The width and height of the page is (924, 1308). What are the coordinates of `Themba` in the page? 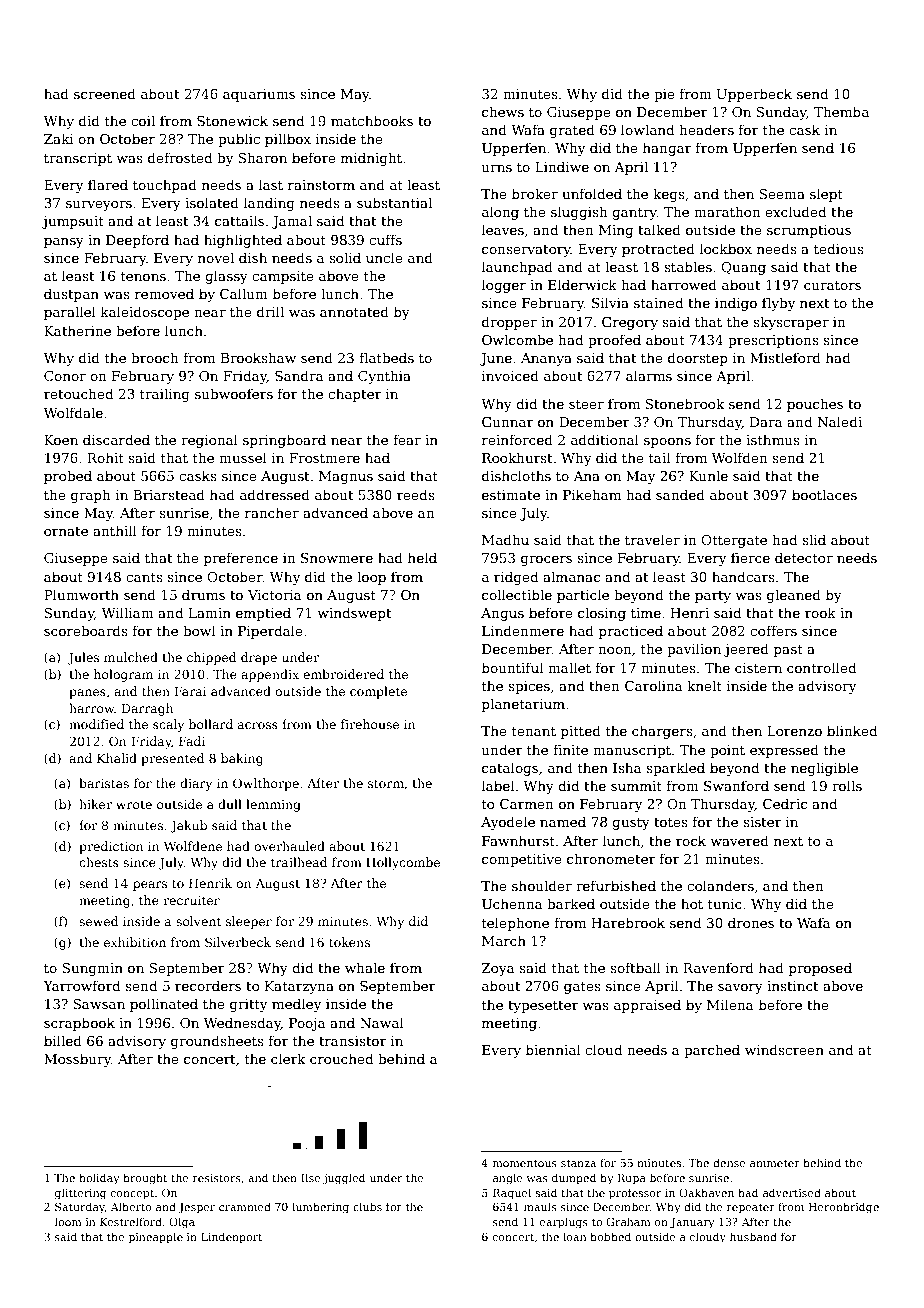 It's located at (841, 111).
